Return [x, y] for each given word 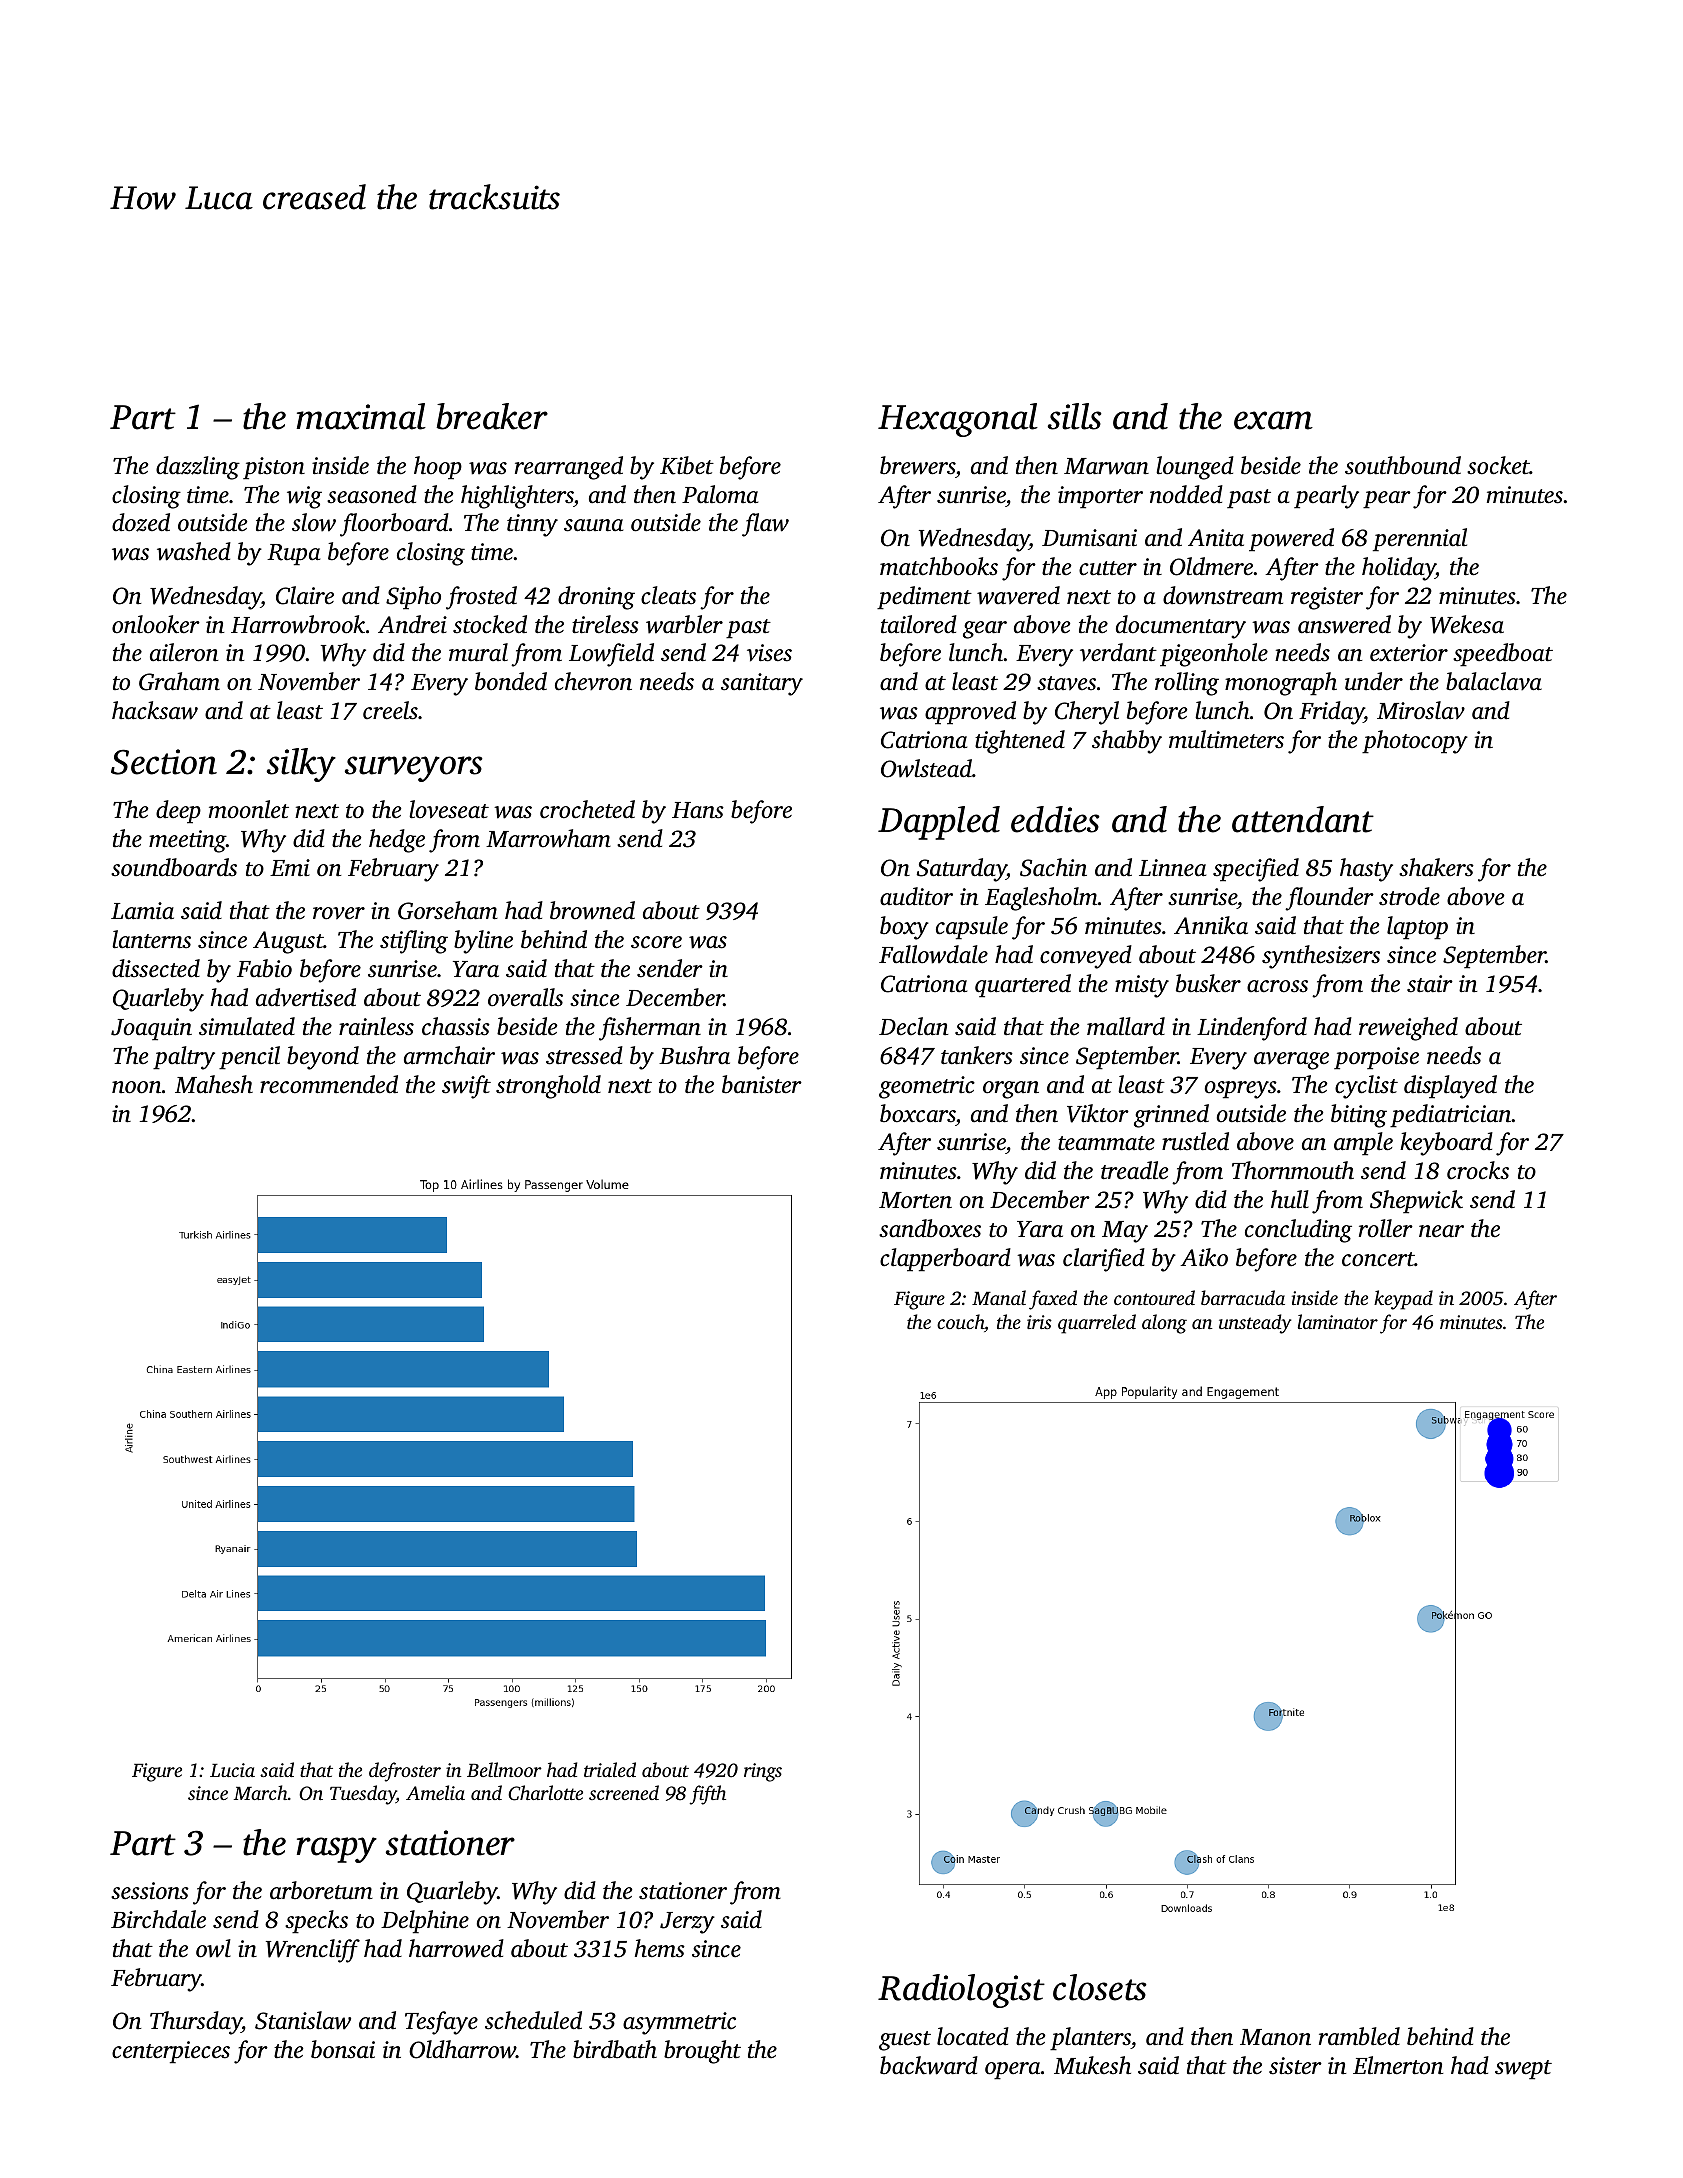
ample [1363, 1144]
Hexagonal [958, 420]
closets [1100, 1987]
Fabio [264, 968]
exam [1273, 420]
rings [763, 1772]
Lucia [232, 1770]
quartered [1023, 986]
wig [304, 497]
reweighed [1408, 1029]
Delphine [425, 1922]
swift [466, 1087]
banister [762, 1084]
